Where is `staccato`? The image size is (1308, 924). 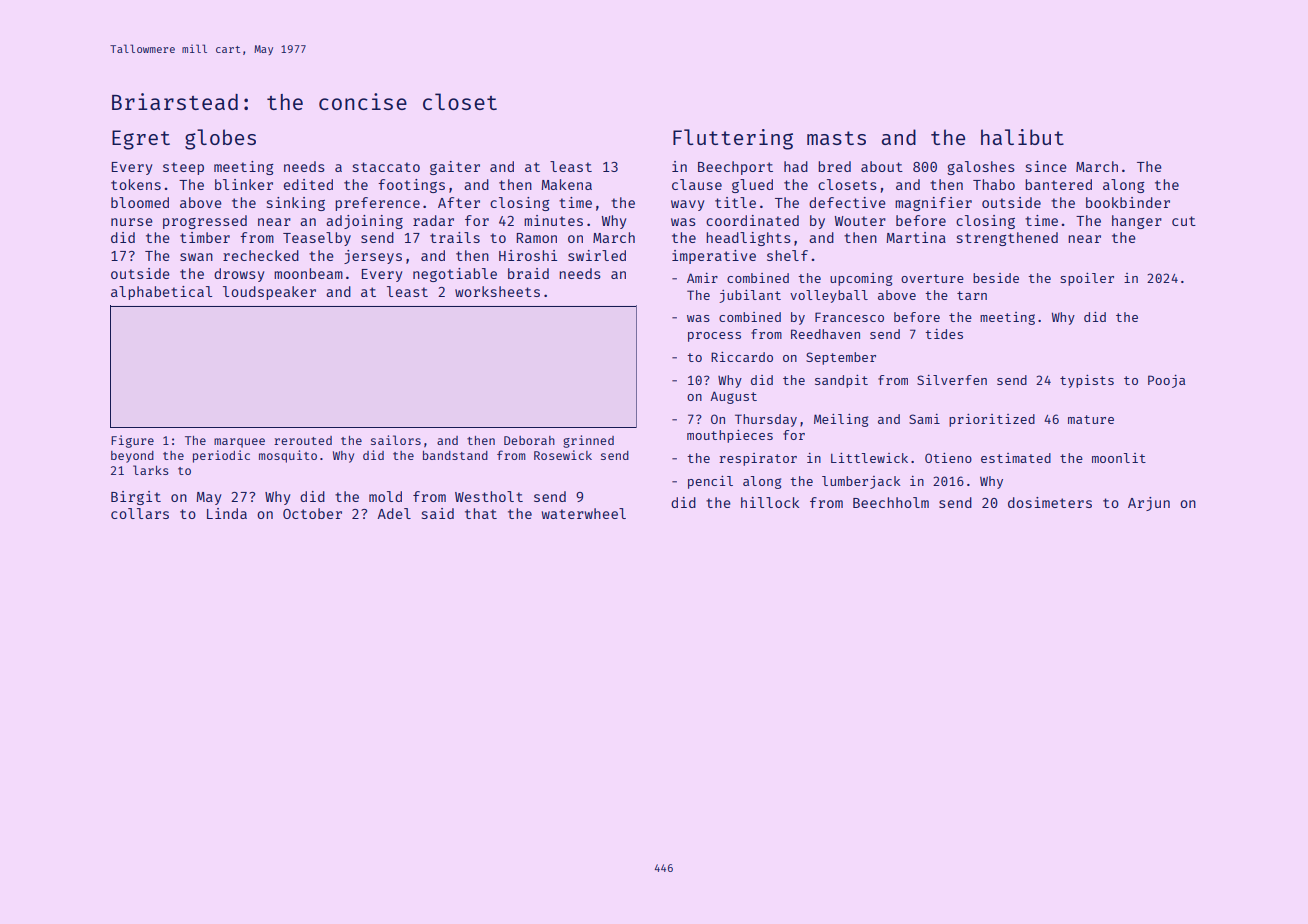
staccato is located at coordinates (386, 167).
